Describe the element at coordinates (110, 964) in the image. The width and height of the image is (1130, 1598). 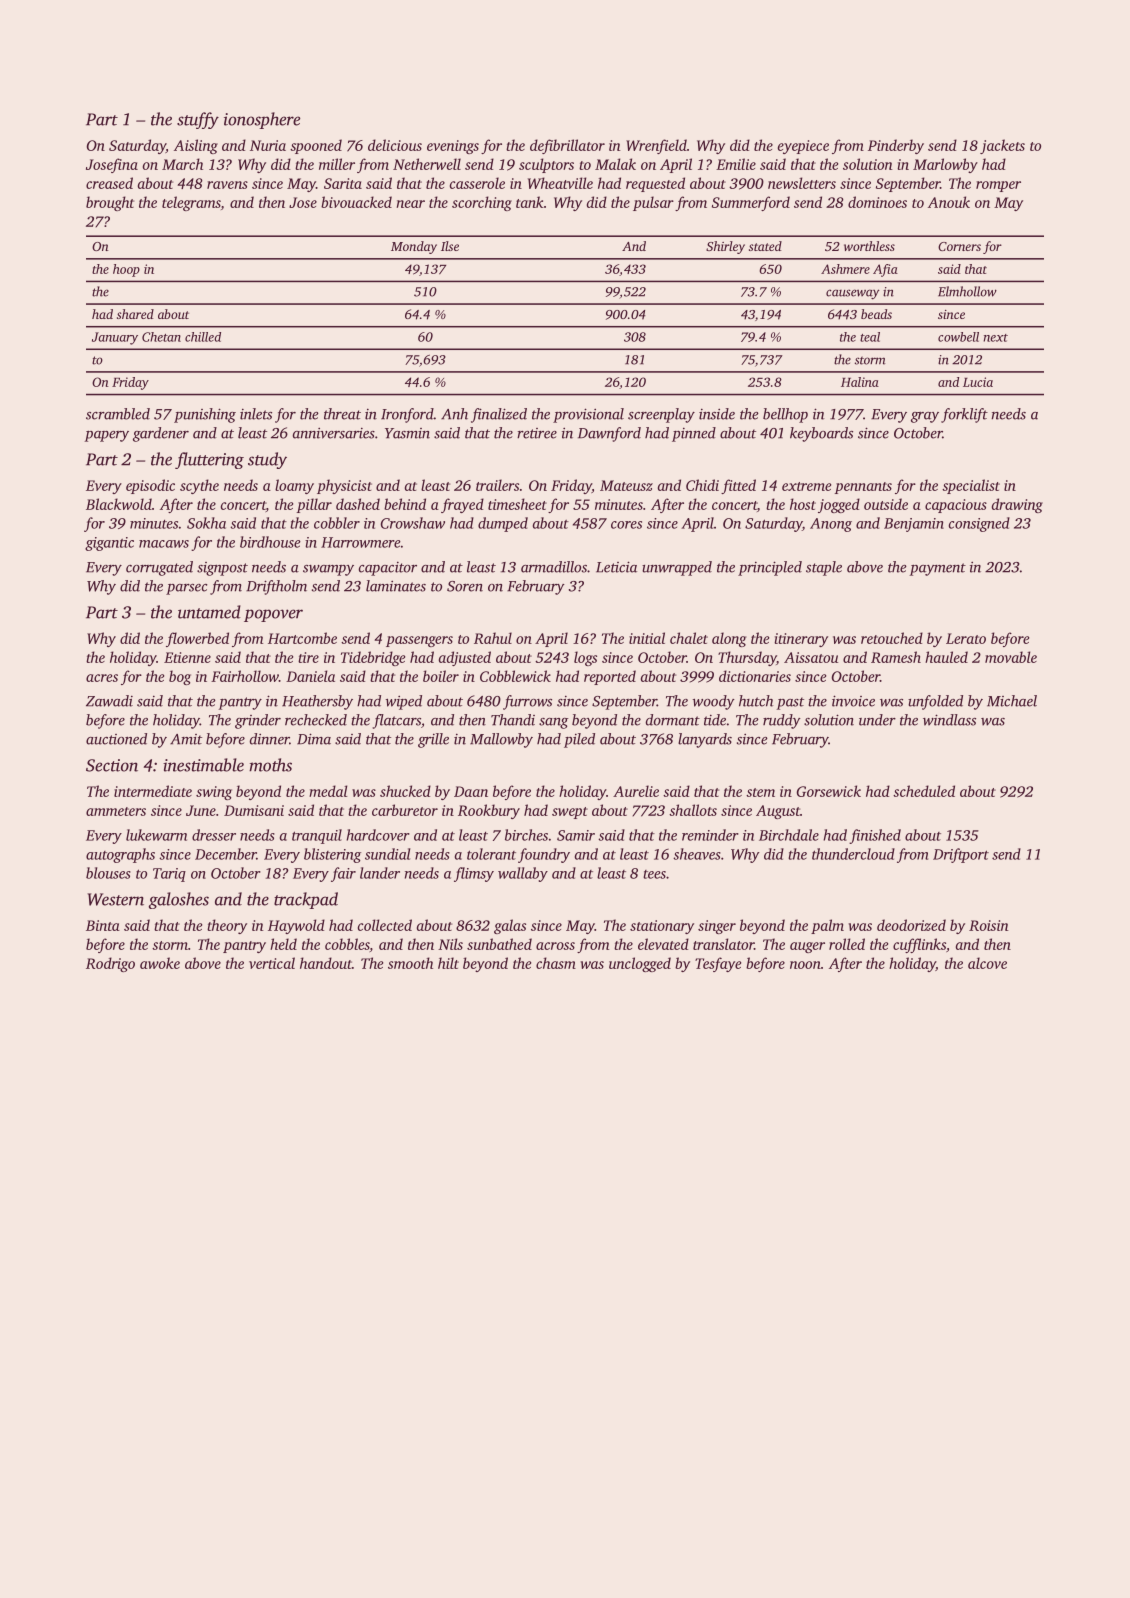
I see `Rodrigo` at that location.
